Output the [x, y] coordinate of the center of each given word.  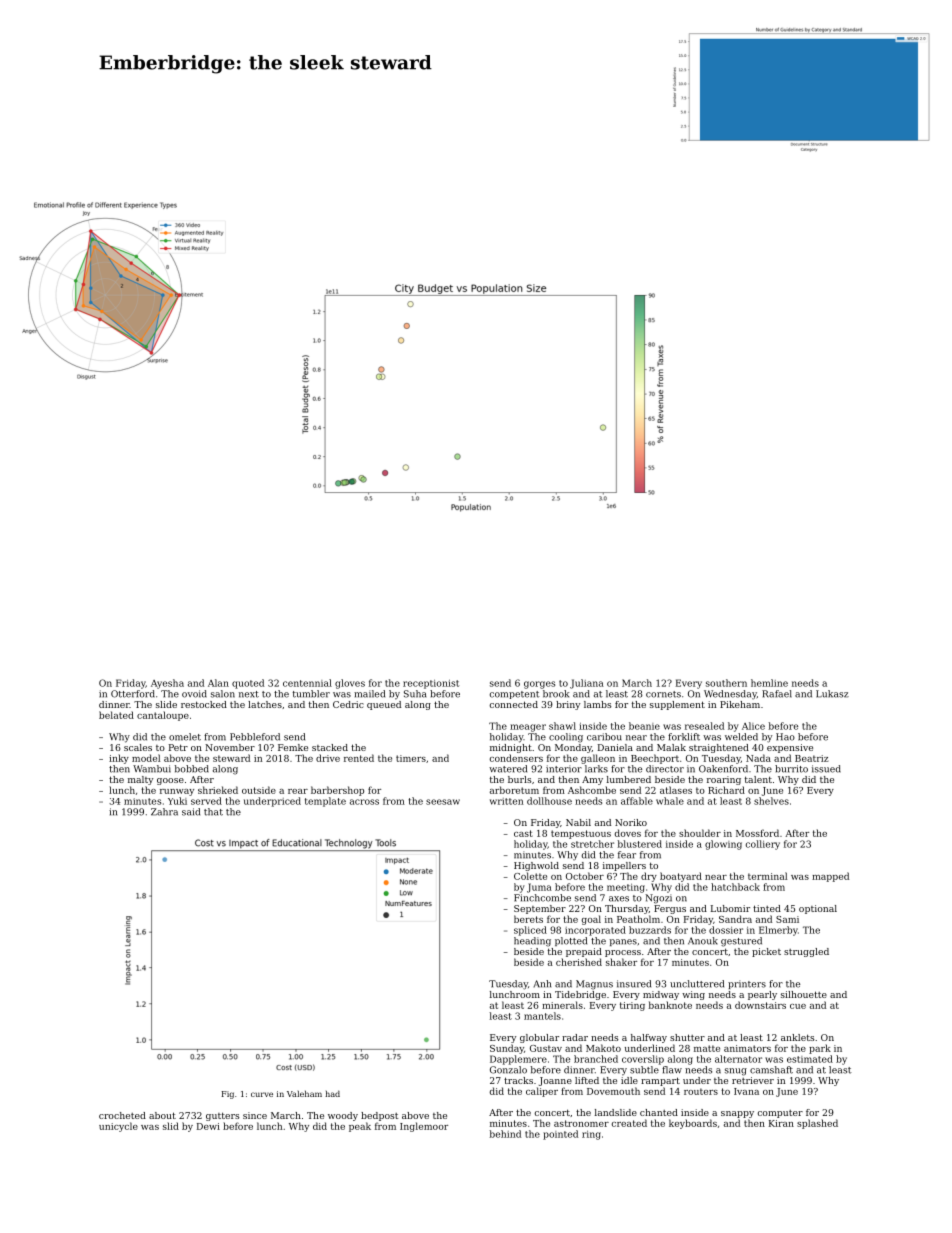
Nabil [578, 822]
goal [591, 920]
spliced [530, 931]
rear [298, 791]
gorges [539, 685]
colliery [763, 845]
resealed [704, 726]
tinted [767, 908]
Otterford [133, 694]
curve [262, 1094]
